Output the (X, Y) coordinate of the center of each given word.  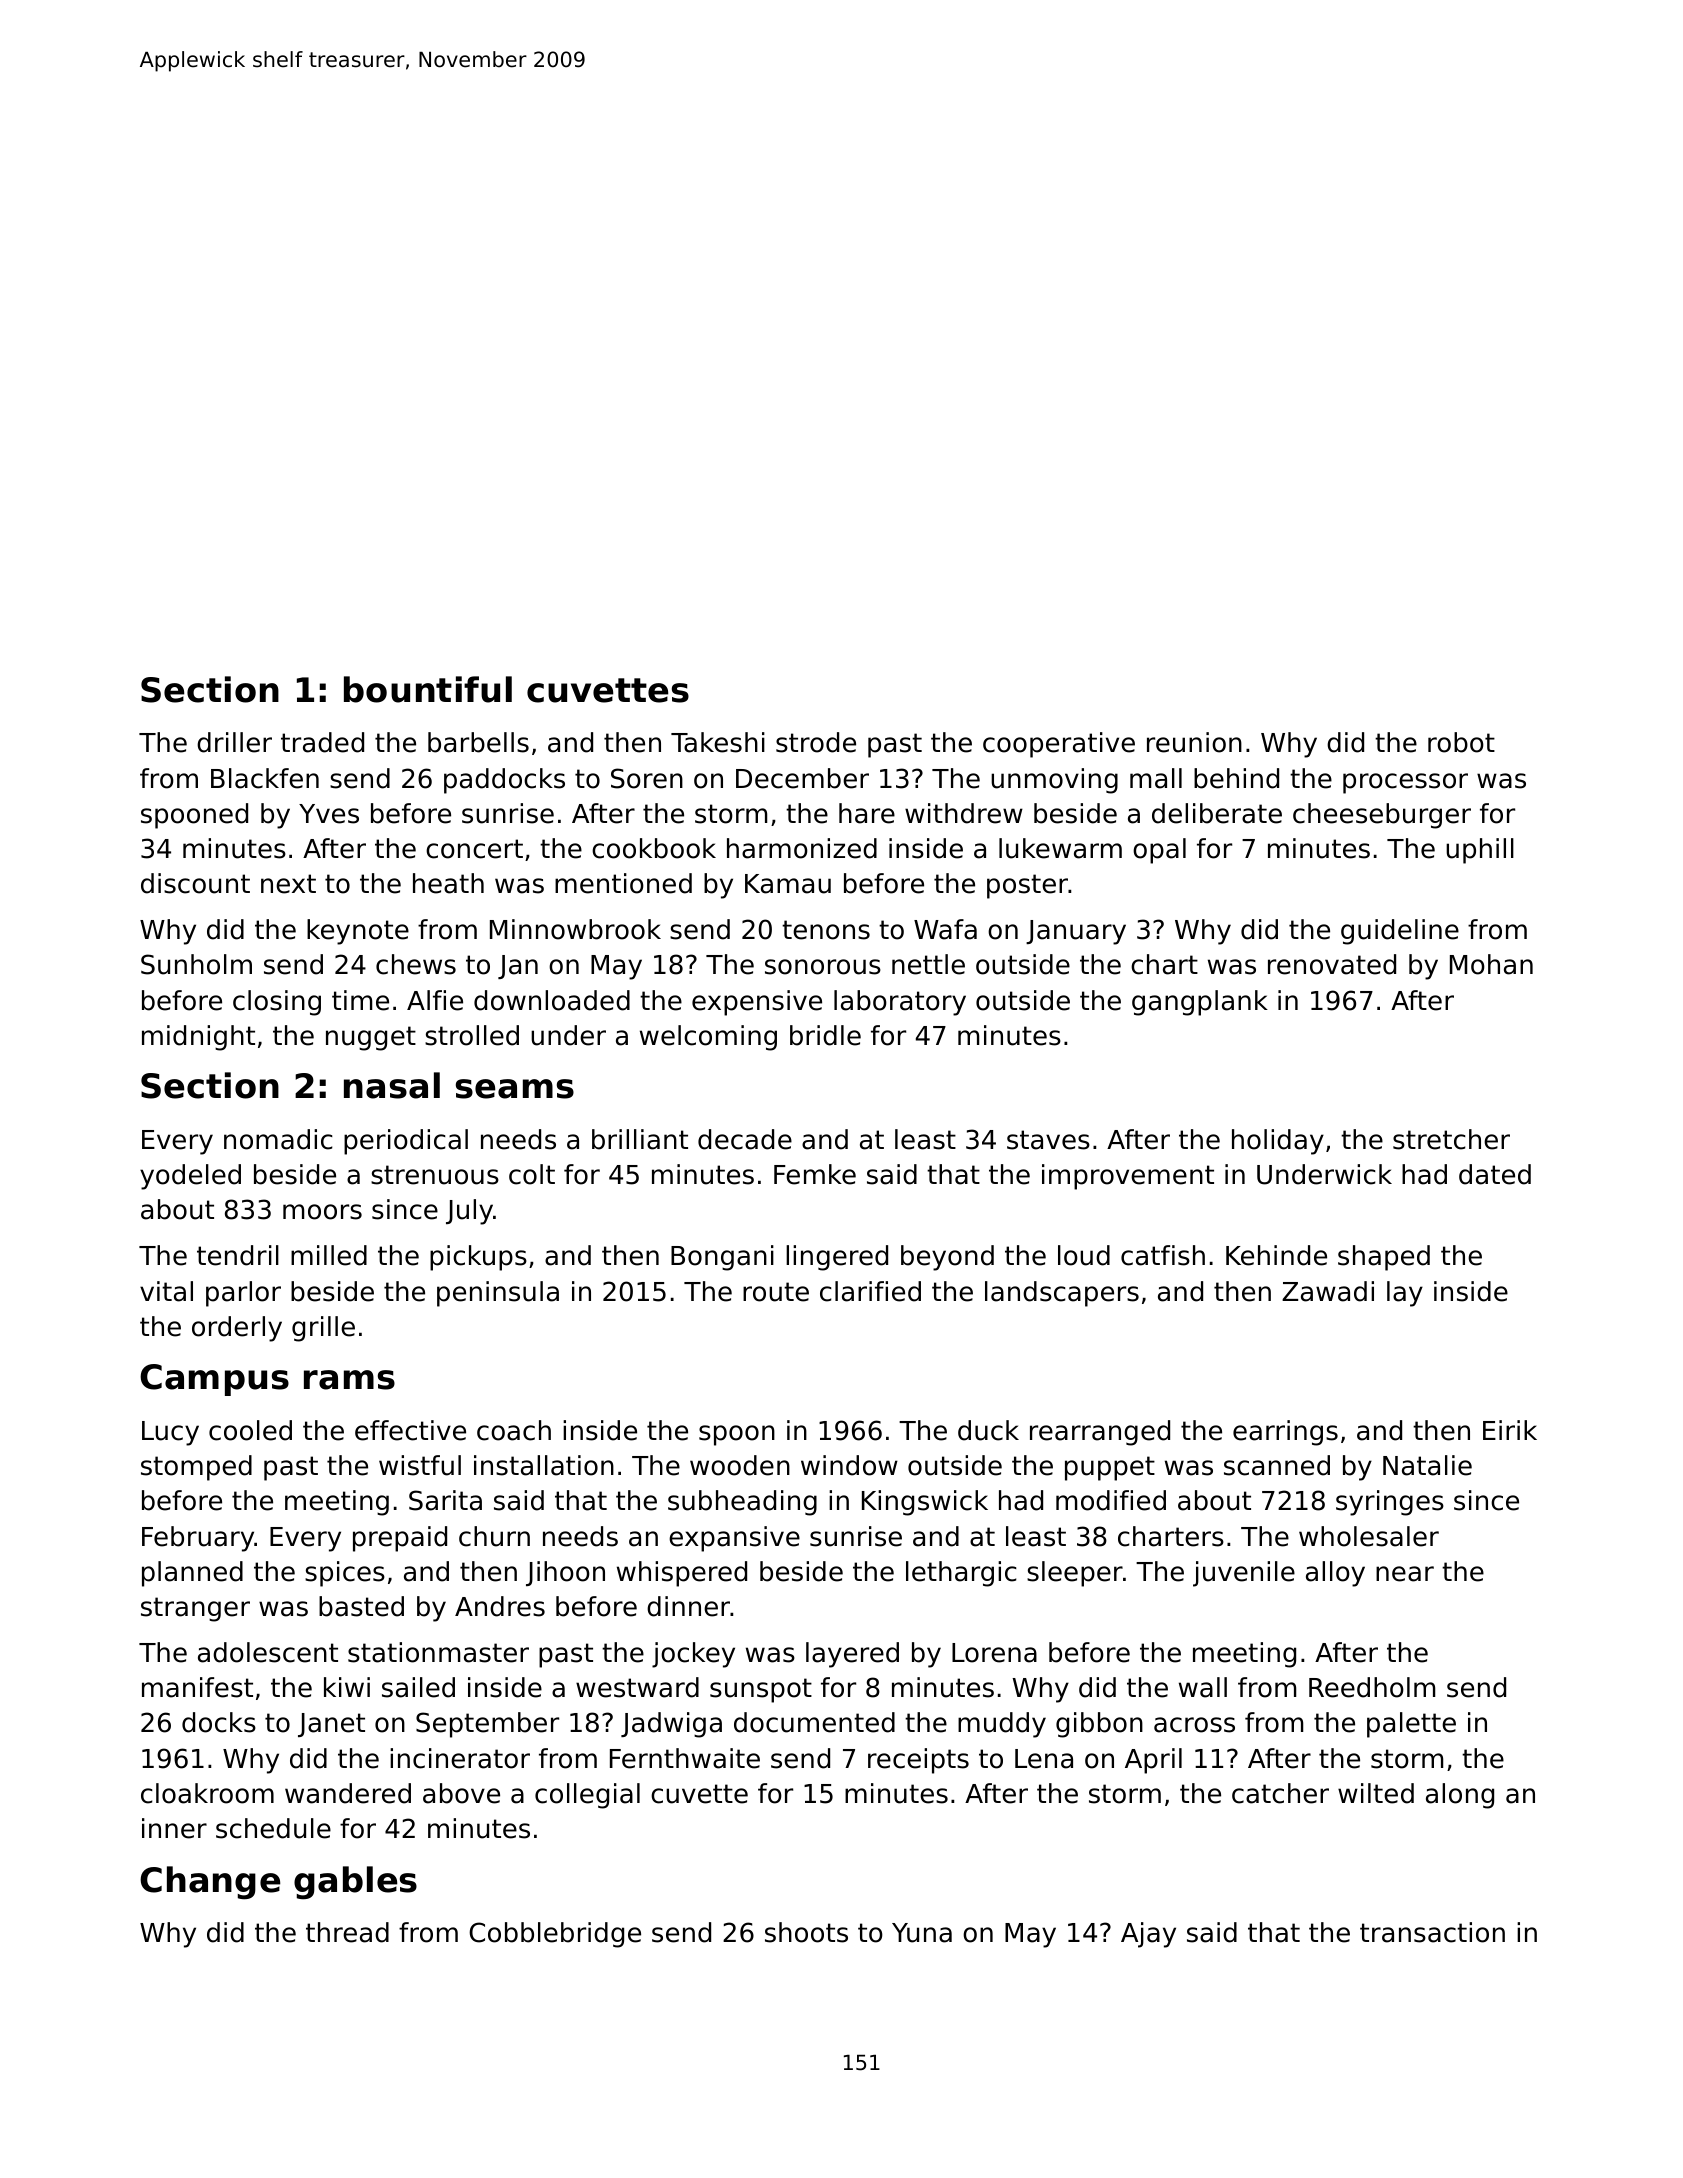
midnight (198, 1038)
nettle (928, 964)
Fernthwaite (685, 1758)
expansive (734, 1539)
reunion (1194, 742)
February (198, 1539)
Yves (329, 814)
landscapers (1062, 1294)
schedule (273, 1828)
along (1460, 1796)
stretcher (1451, 1139)
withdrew (964, 813)
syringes (1390, 1503)
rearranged (1100, 1433)
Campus (214, 1380)
